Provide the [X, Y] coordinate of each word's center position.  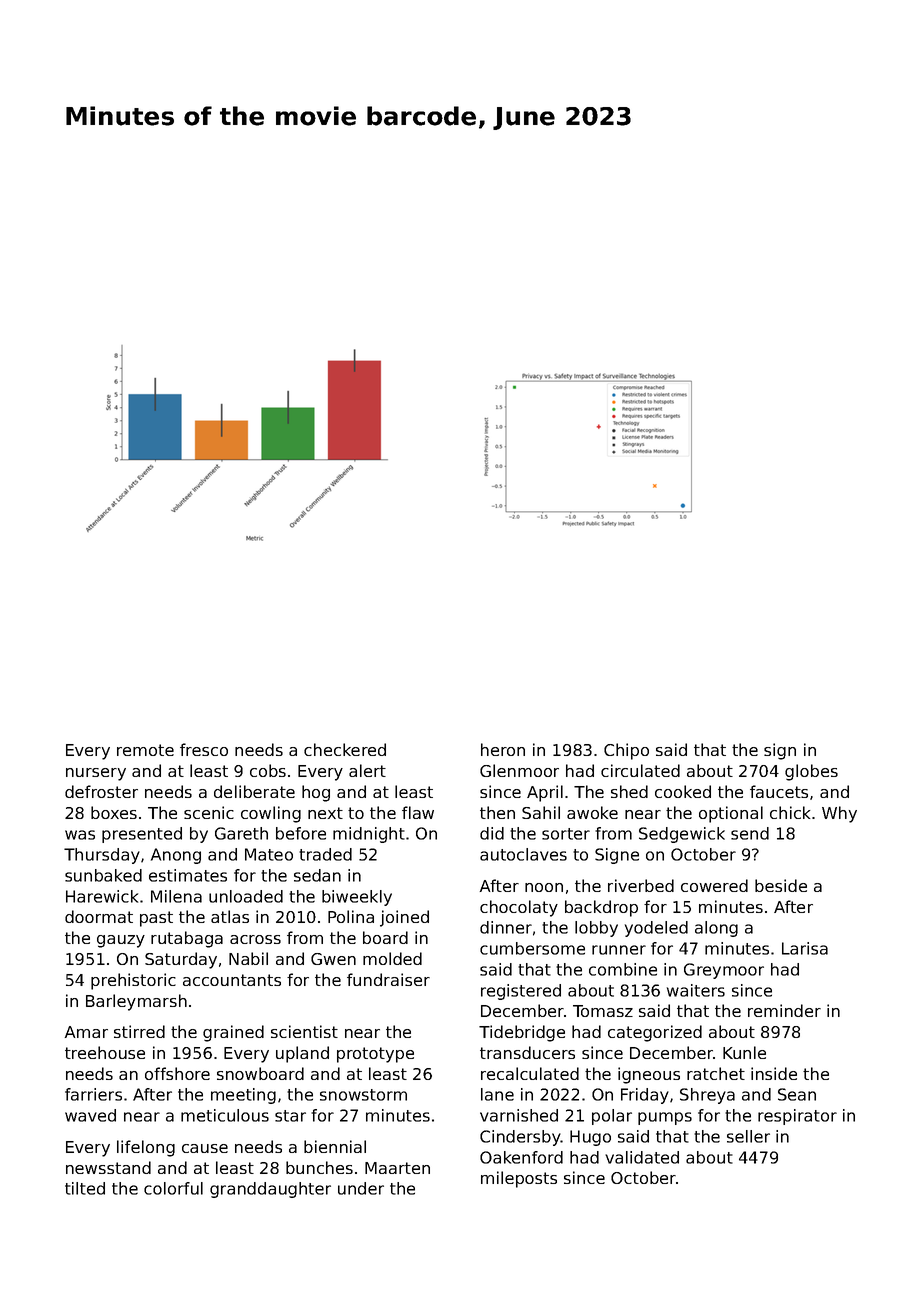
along [716, 929]
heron [503, 749]
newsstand [108, 1167]
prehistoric [133, 981]
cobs [268, 770]
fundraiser [388, 979]
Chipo [626, 751]
